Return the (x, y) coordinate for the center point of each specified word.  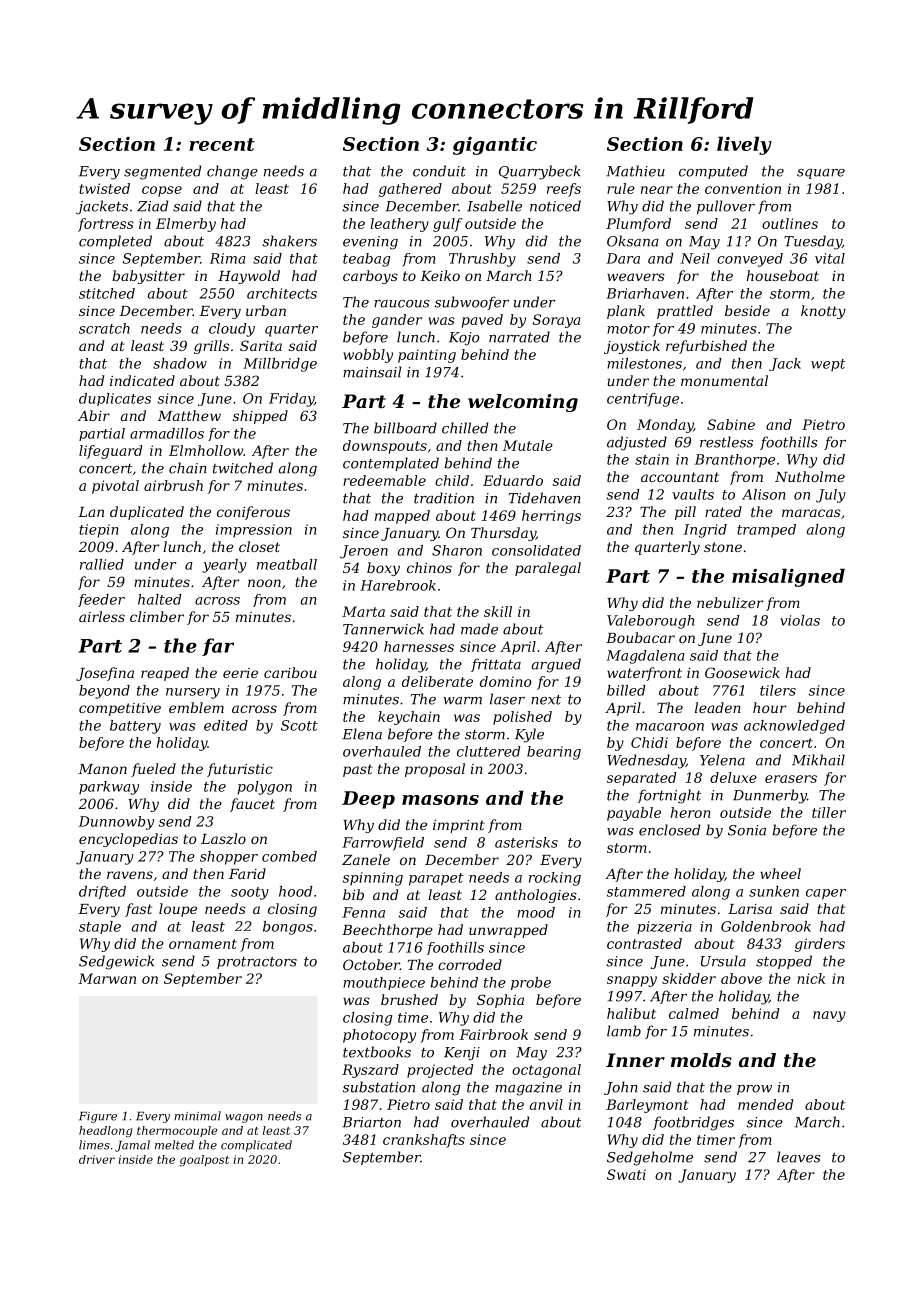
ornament (203, 944)
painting (427, 356)
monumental (724, 380)
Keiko (440, 275)
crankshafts (424, 1141)
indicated (142, 380)
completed (115, 242)
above (741, 978)
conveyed (750, 260)
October (371, 964)
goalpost (204, 1161)
